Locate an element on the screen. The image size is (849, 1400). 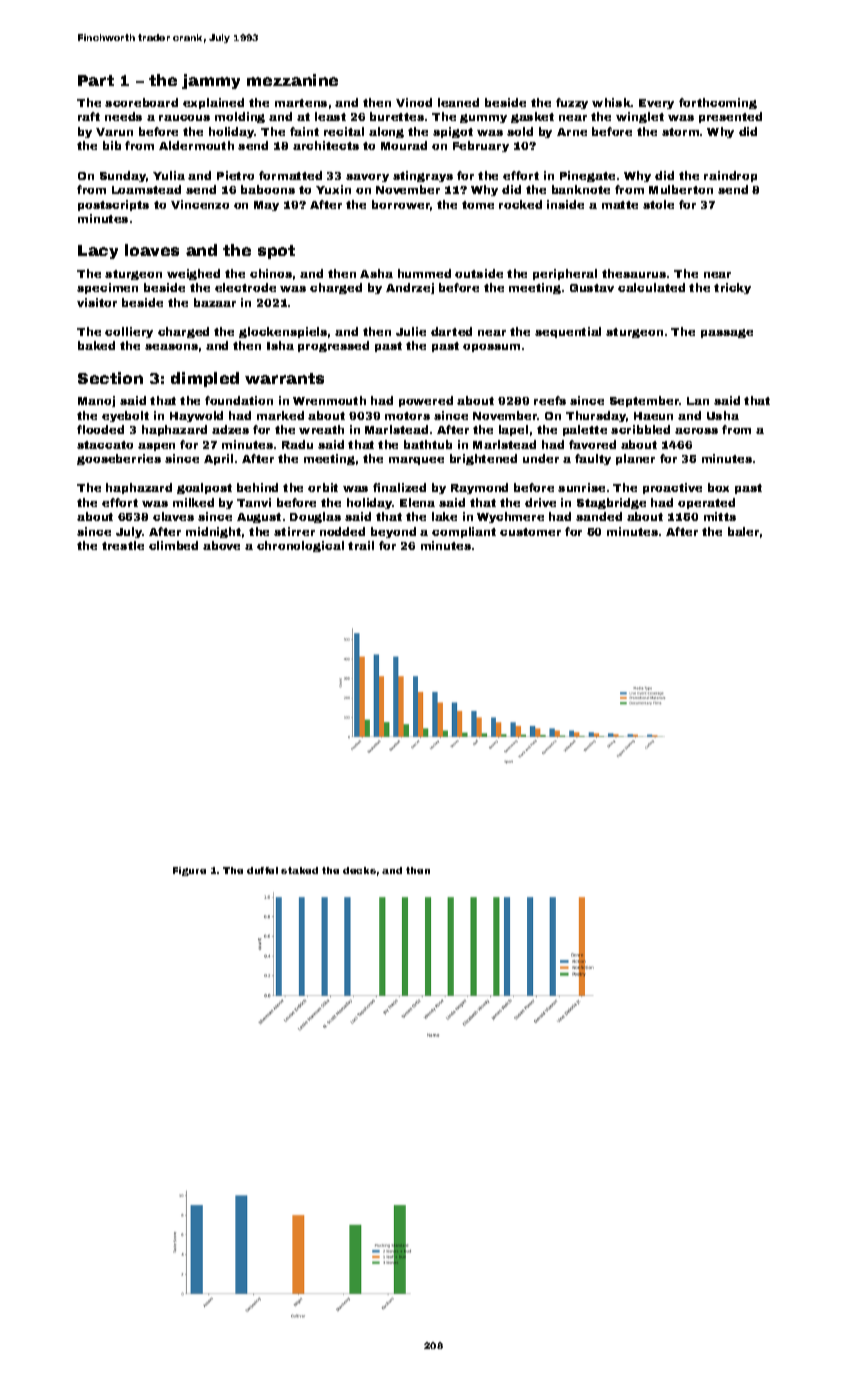
duffel is located at coordinates (262, 870).
